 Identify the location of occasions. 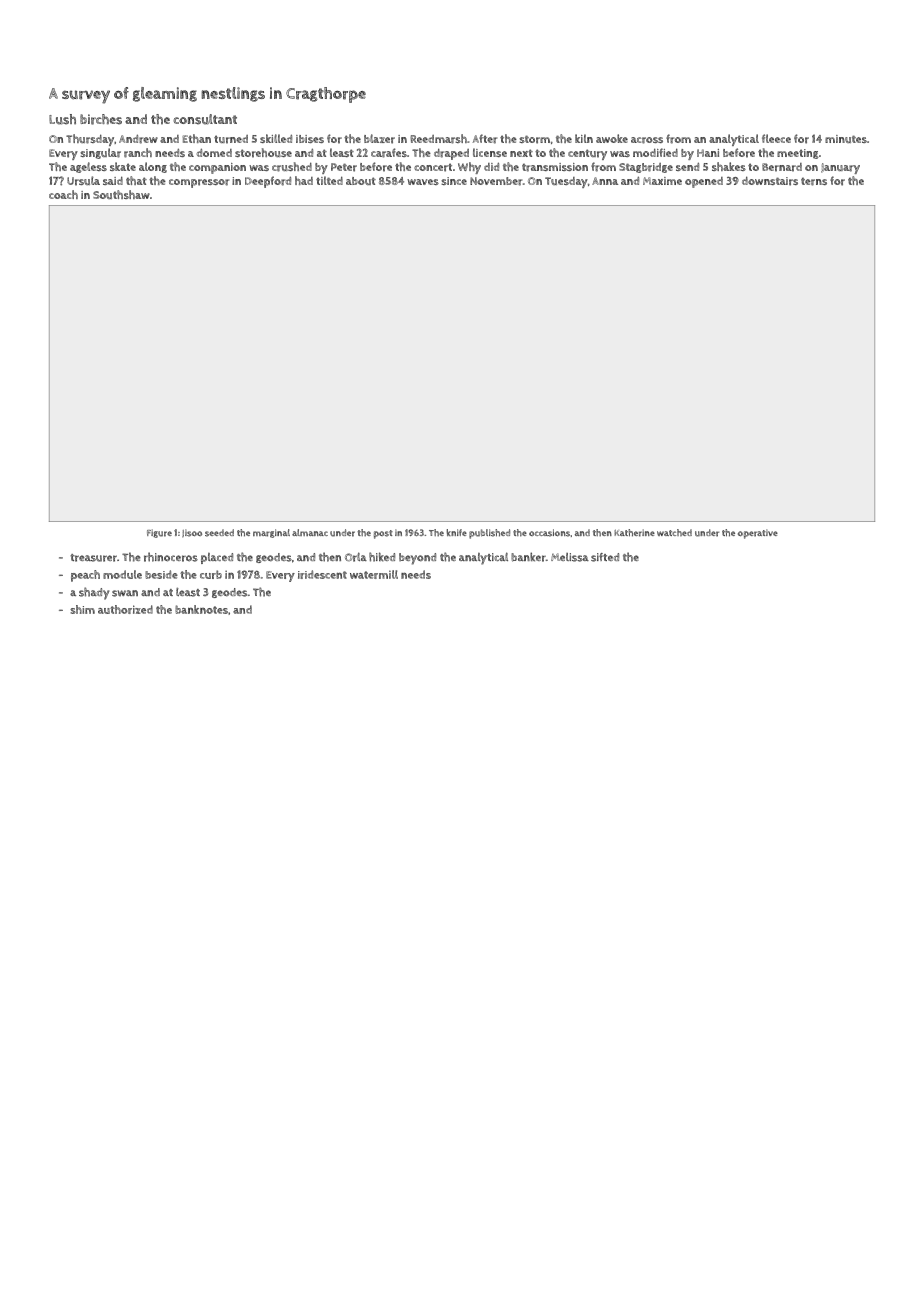
(549, 533).
